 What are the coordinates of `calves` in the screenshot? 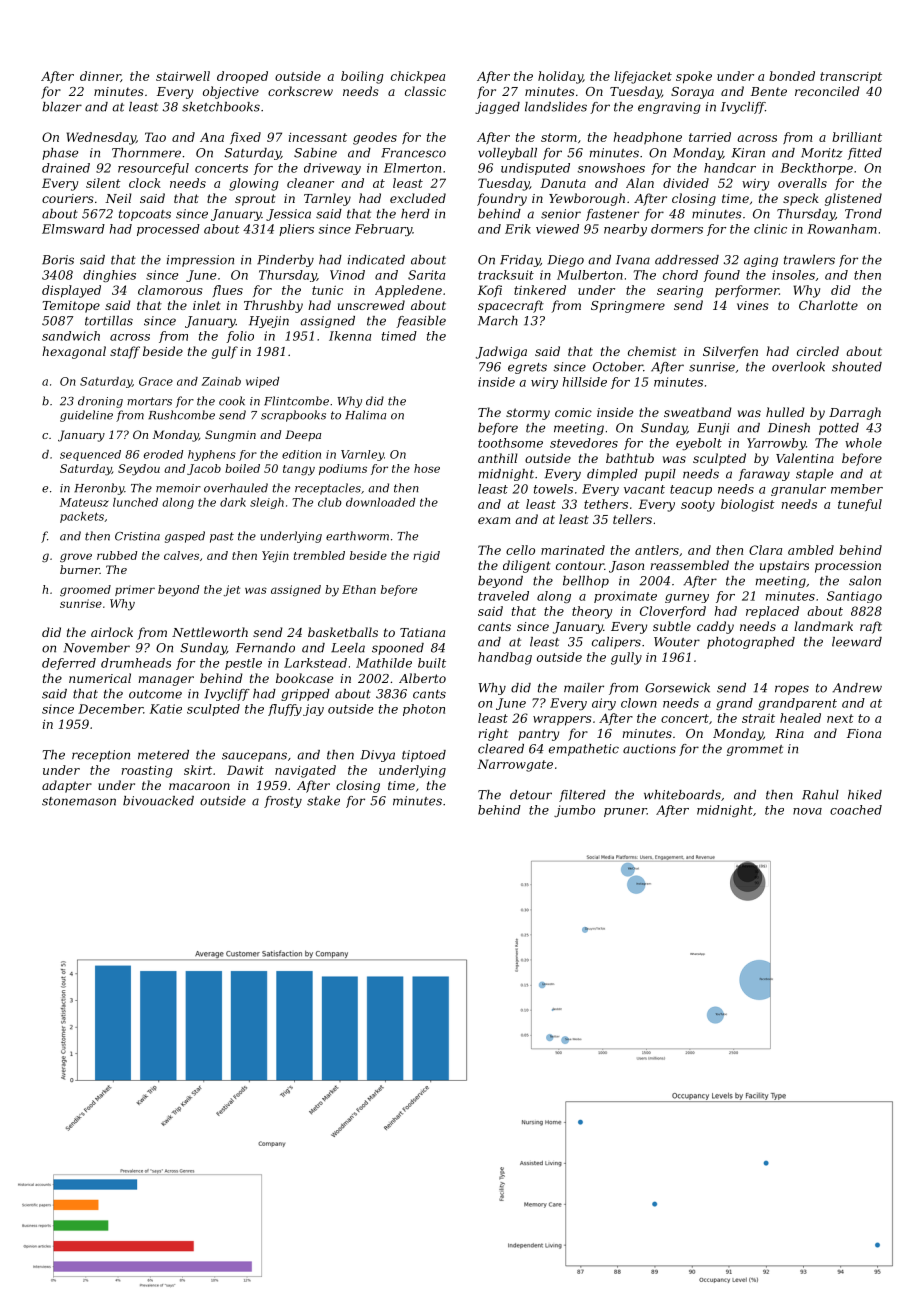 It's located at (181, 555).
